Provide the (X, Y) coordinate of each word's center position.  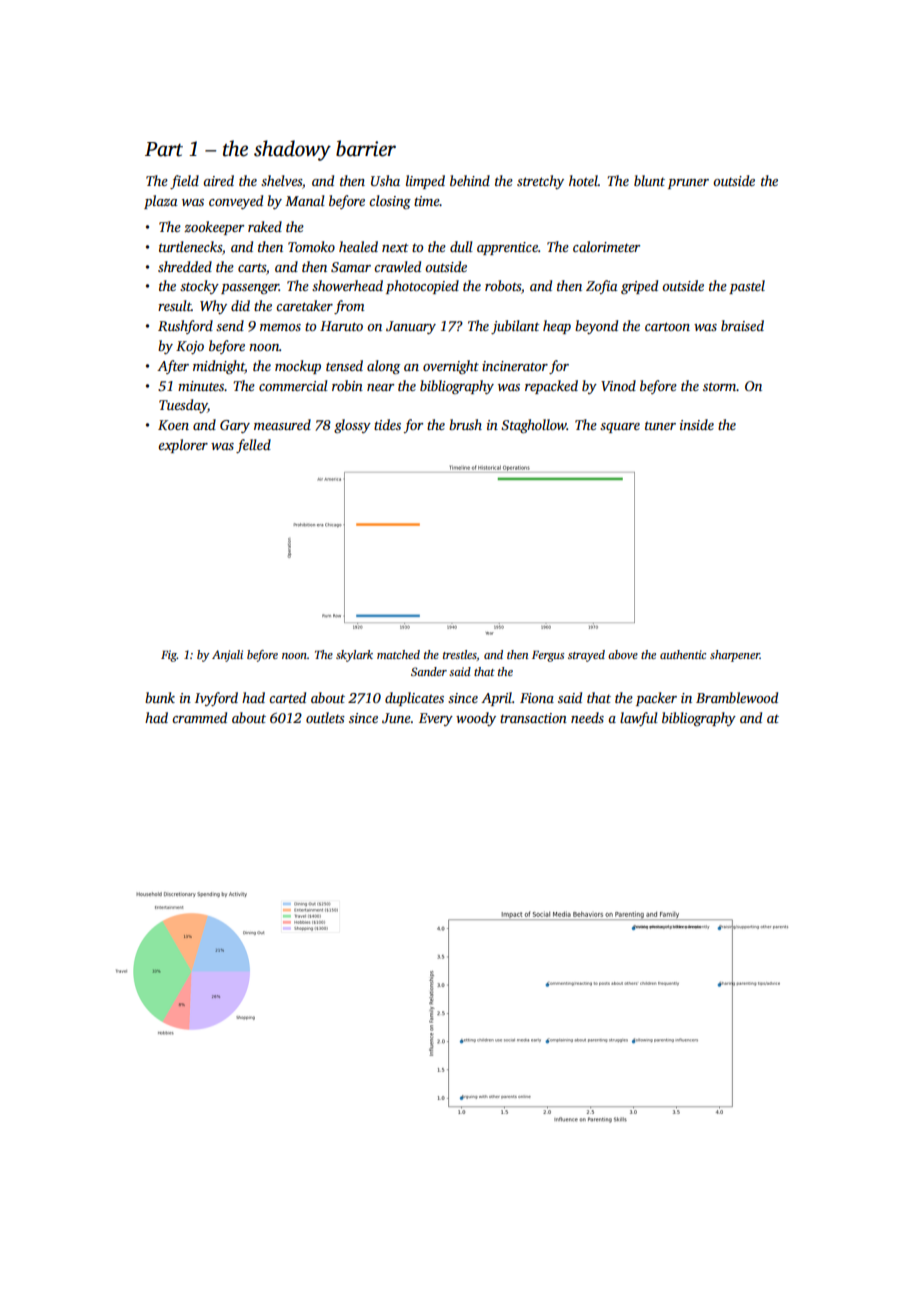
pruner (688, 184)
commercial (293, 385)
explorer (183, 446)
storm (720, 386)
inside (697, 424)
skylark (354, 656)
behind (470, 180)
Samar (351, 267)
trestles (460, 654)
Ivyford (216, 699)
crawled (397, 266)
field (184, 182)
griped (639, 287)
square (620, 428)
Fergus (548, 656)
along (383, 367)
